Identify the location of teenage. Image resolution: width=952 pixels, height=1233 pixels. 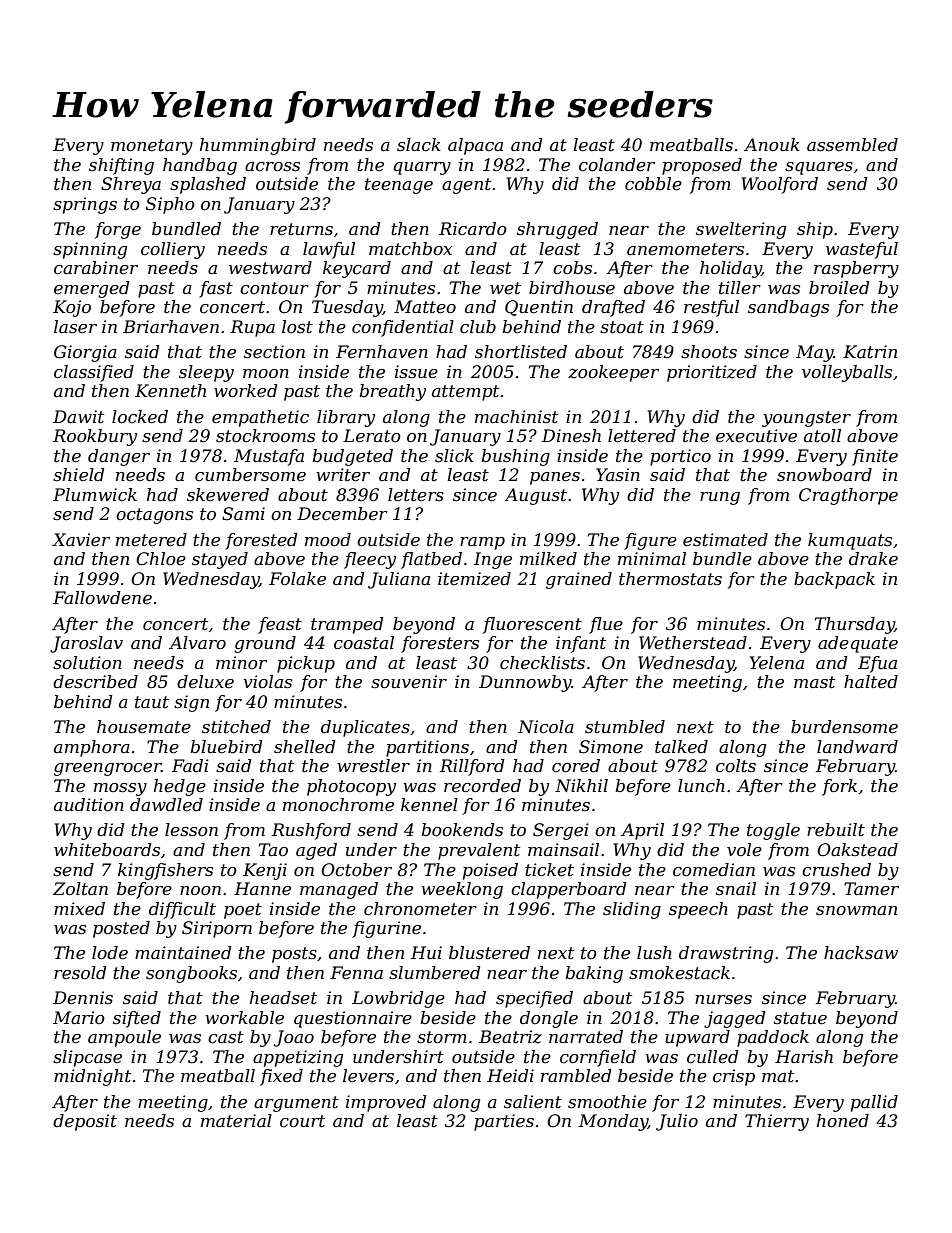
(399, 186).
